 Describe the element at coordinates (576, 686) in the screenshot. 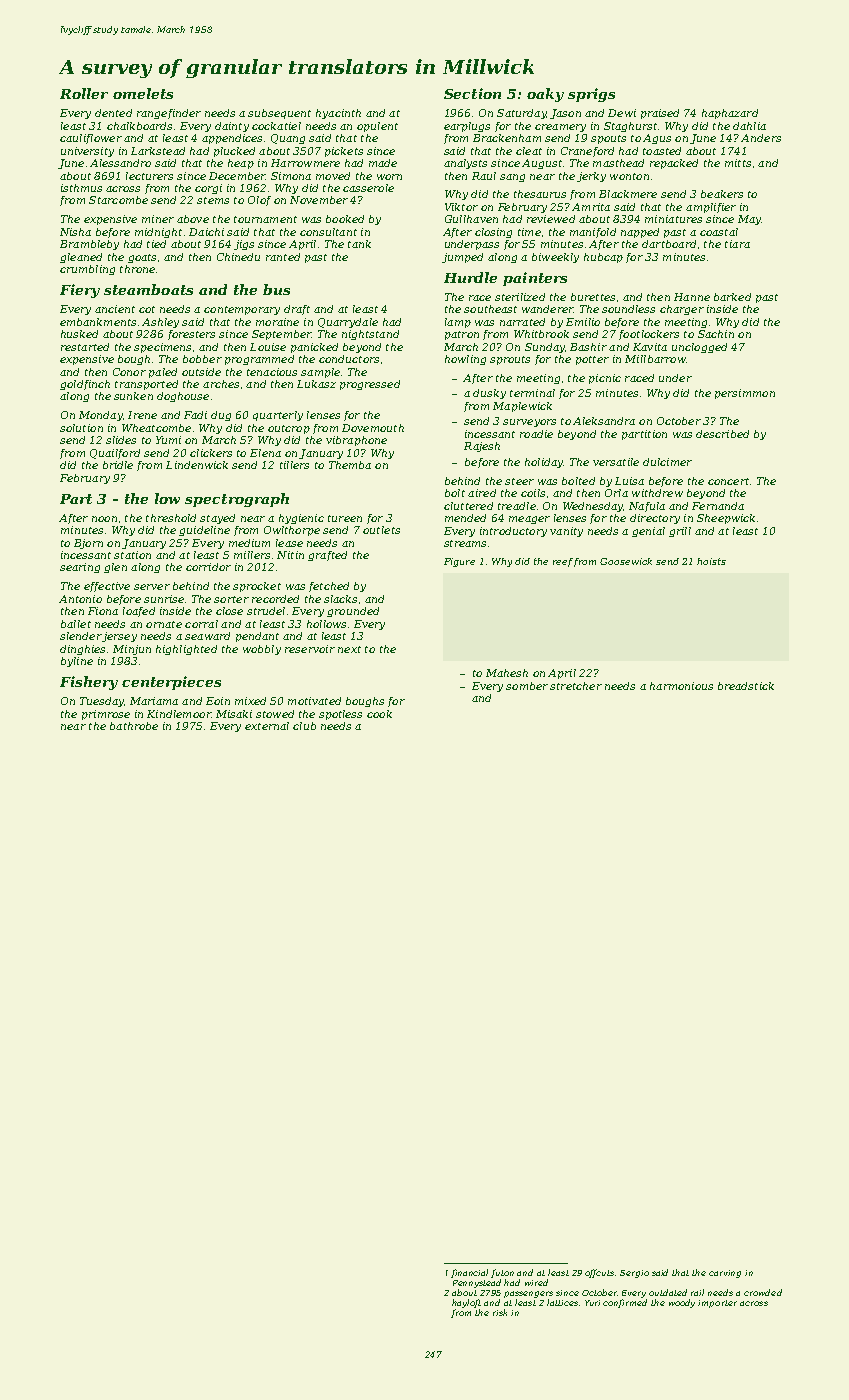

I see `stretcher` at that location.
